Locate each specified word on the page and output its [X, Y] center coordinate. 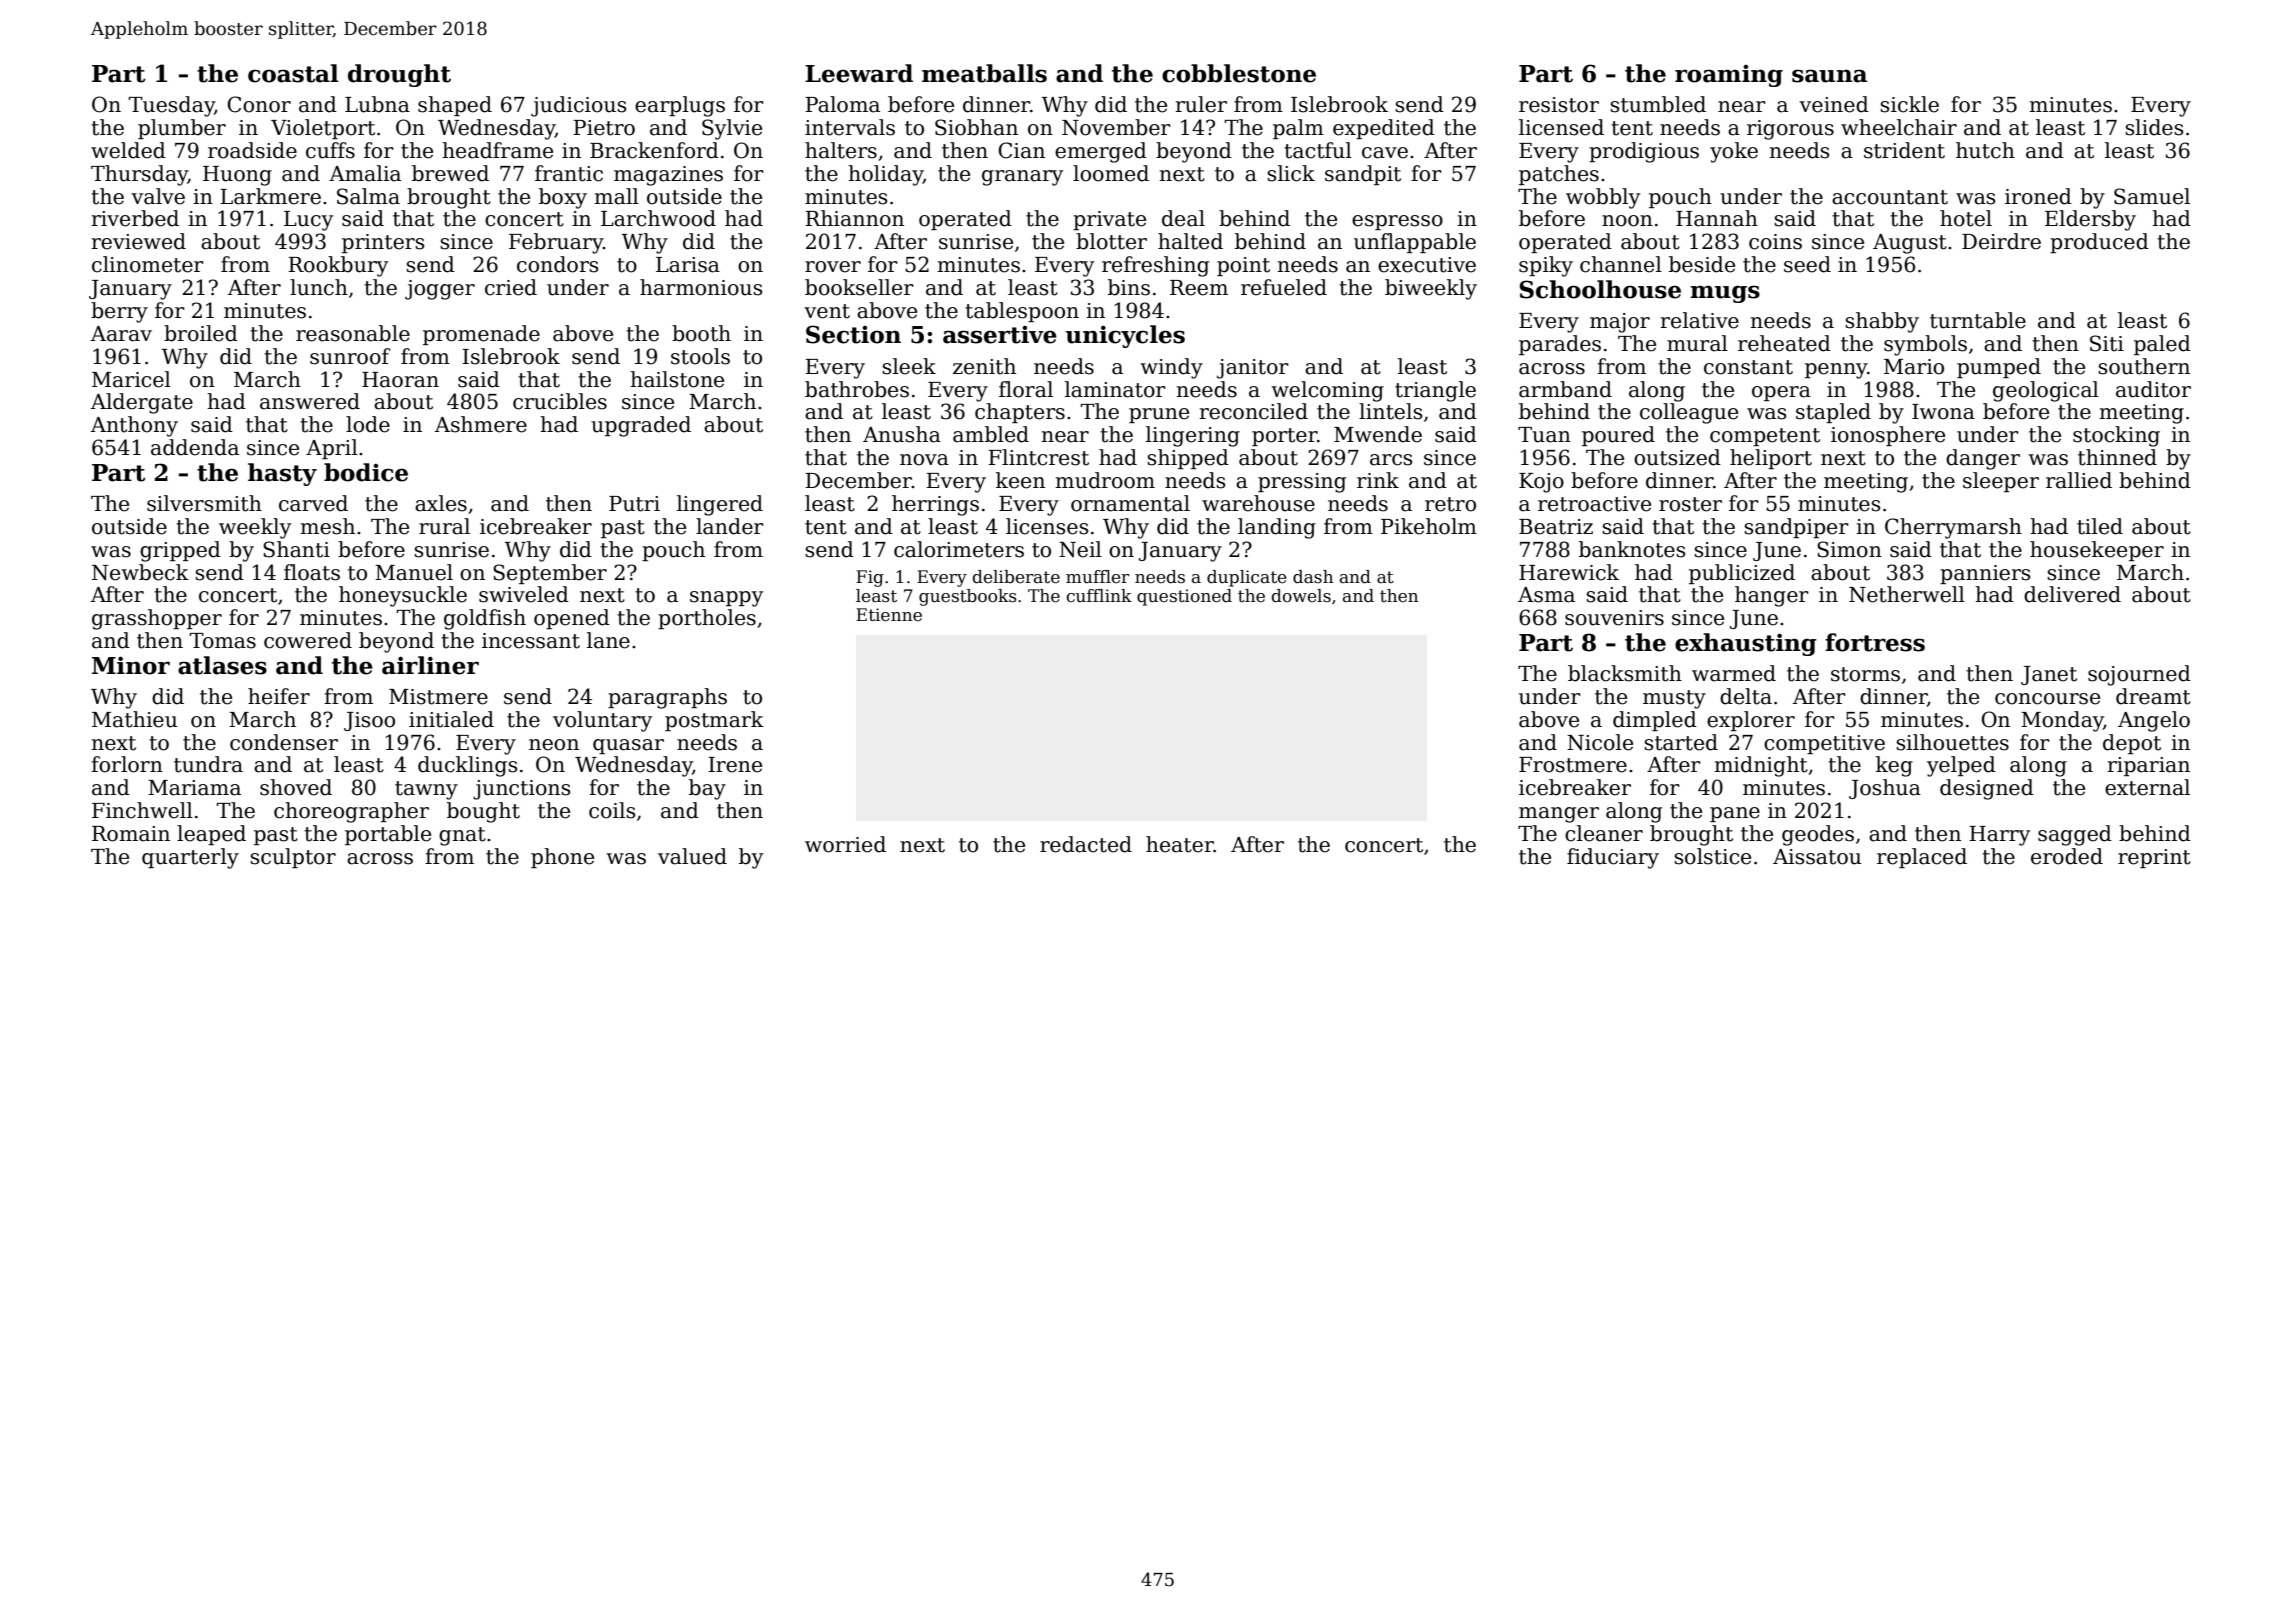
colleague [1689, 413]
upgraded [641, 426]
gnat [462, 836]
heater [1180, 844]
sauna [1829, 76]
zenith [984, 366]
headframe [497, 150]
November [1116, 127]
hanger [1772, 596]
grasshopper [157, 619]
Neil [1080, 549]
